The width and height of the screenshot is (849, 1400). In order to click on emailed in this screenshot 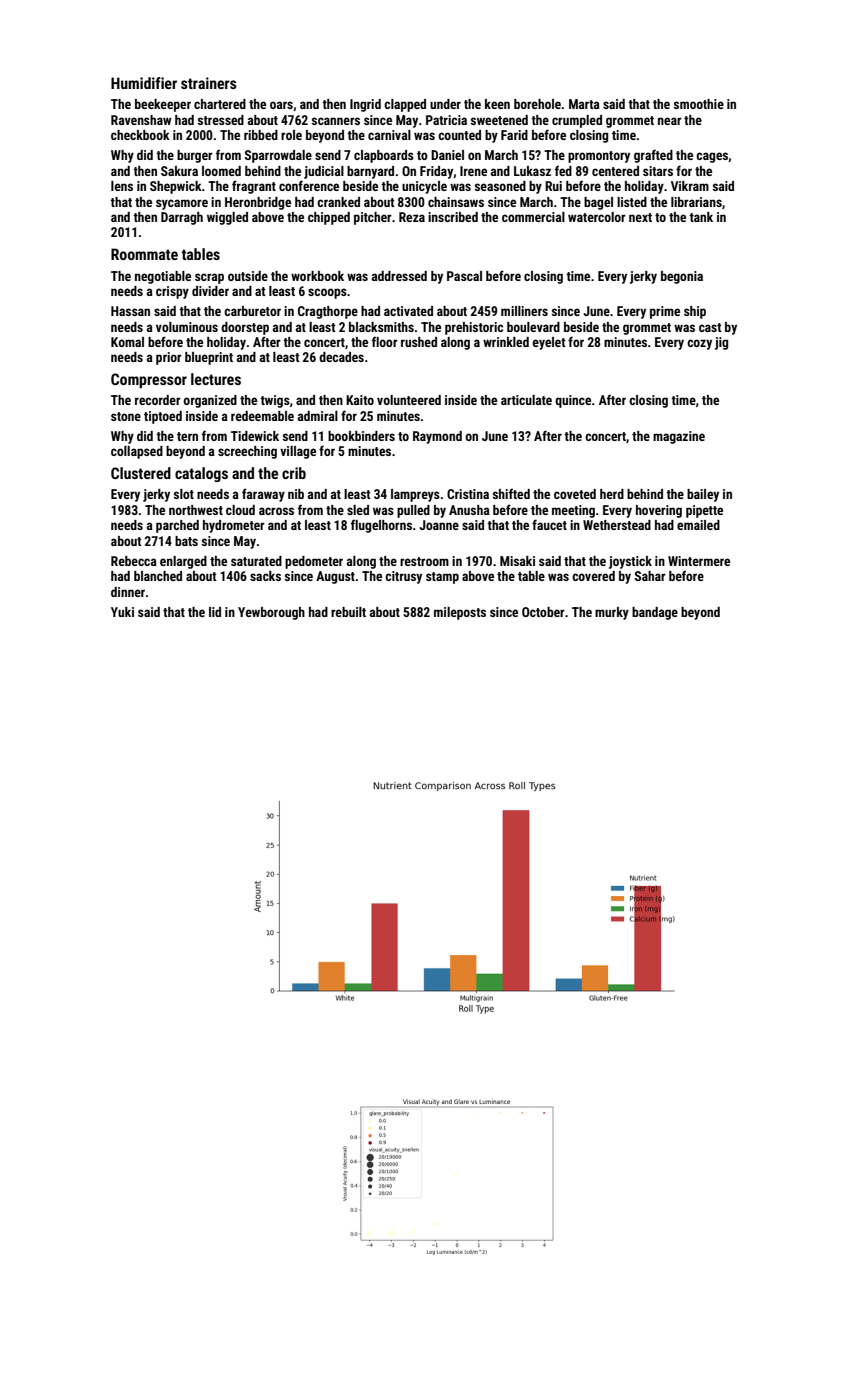, I will do `click(698, 525)`.
